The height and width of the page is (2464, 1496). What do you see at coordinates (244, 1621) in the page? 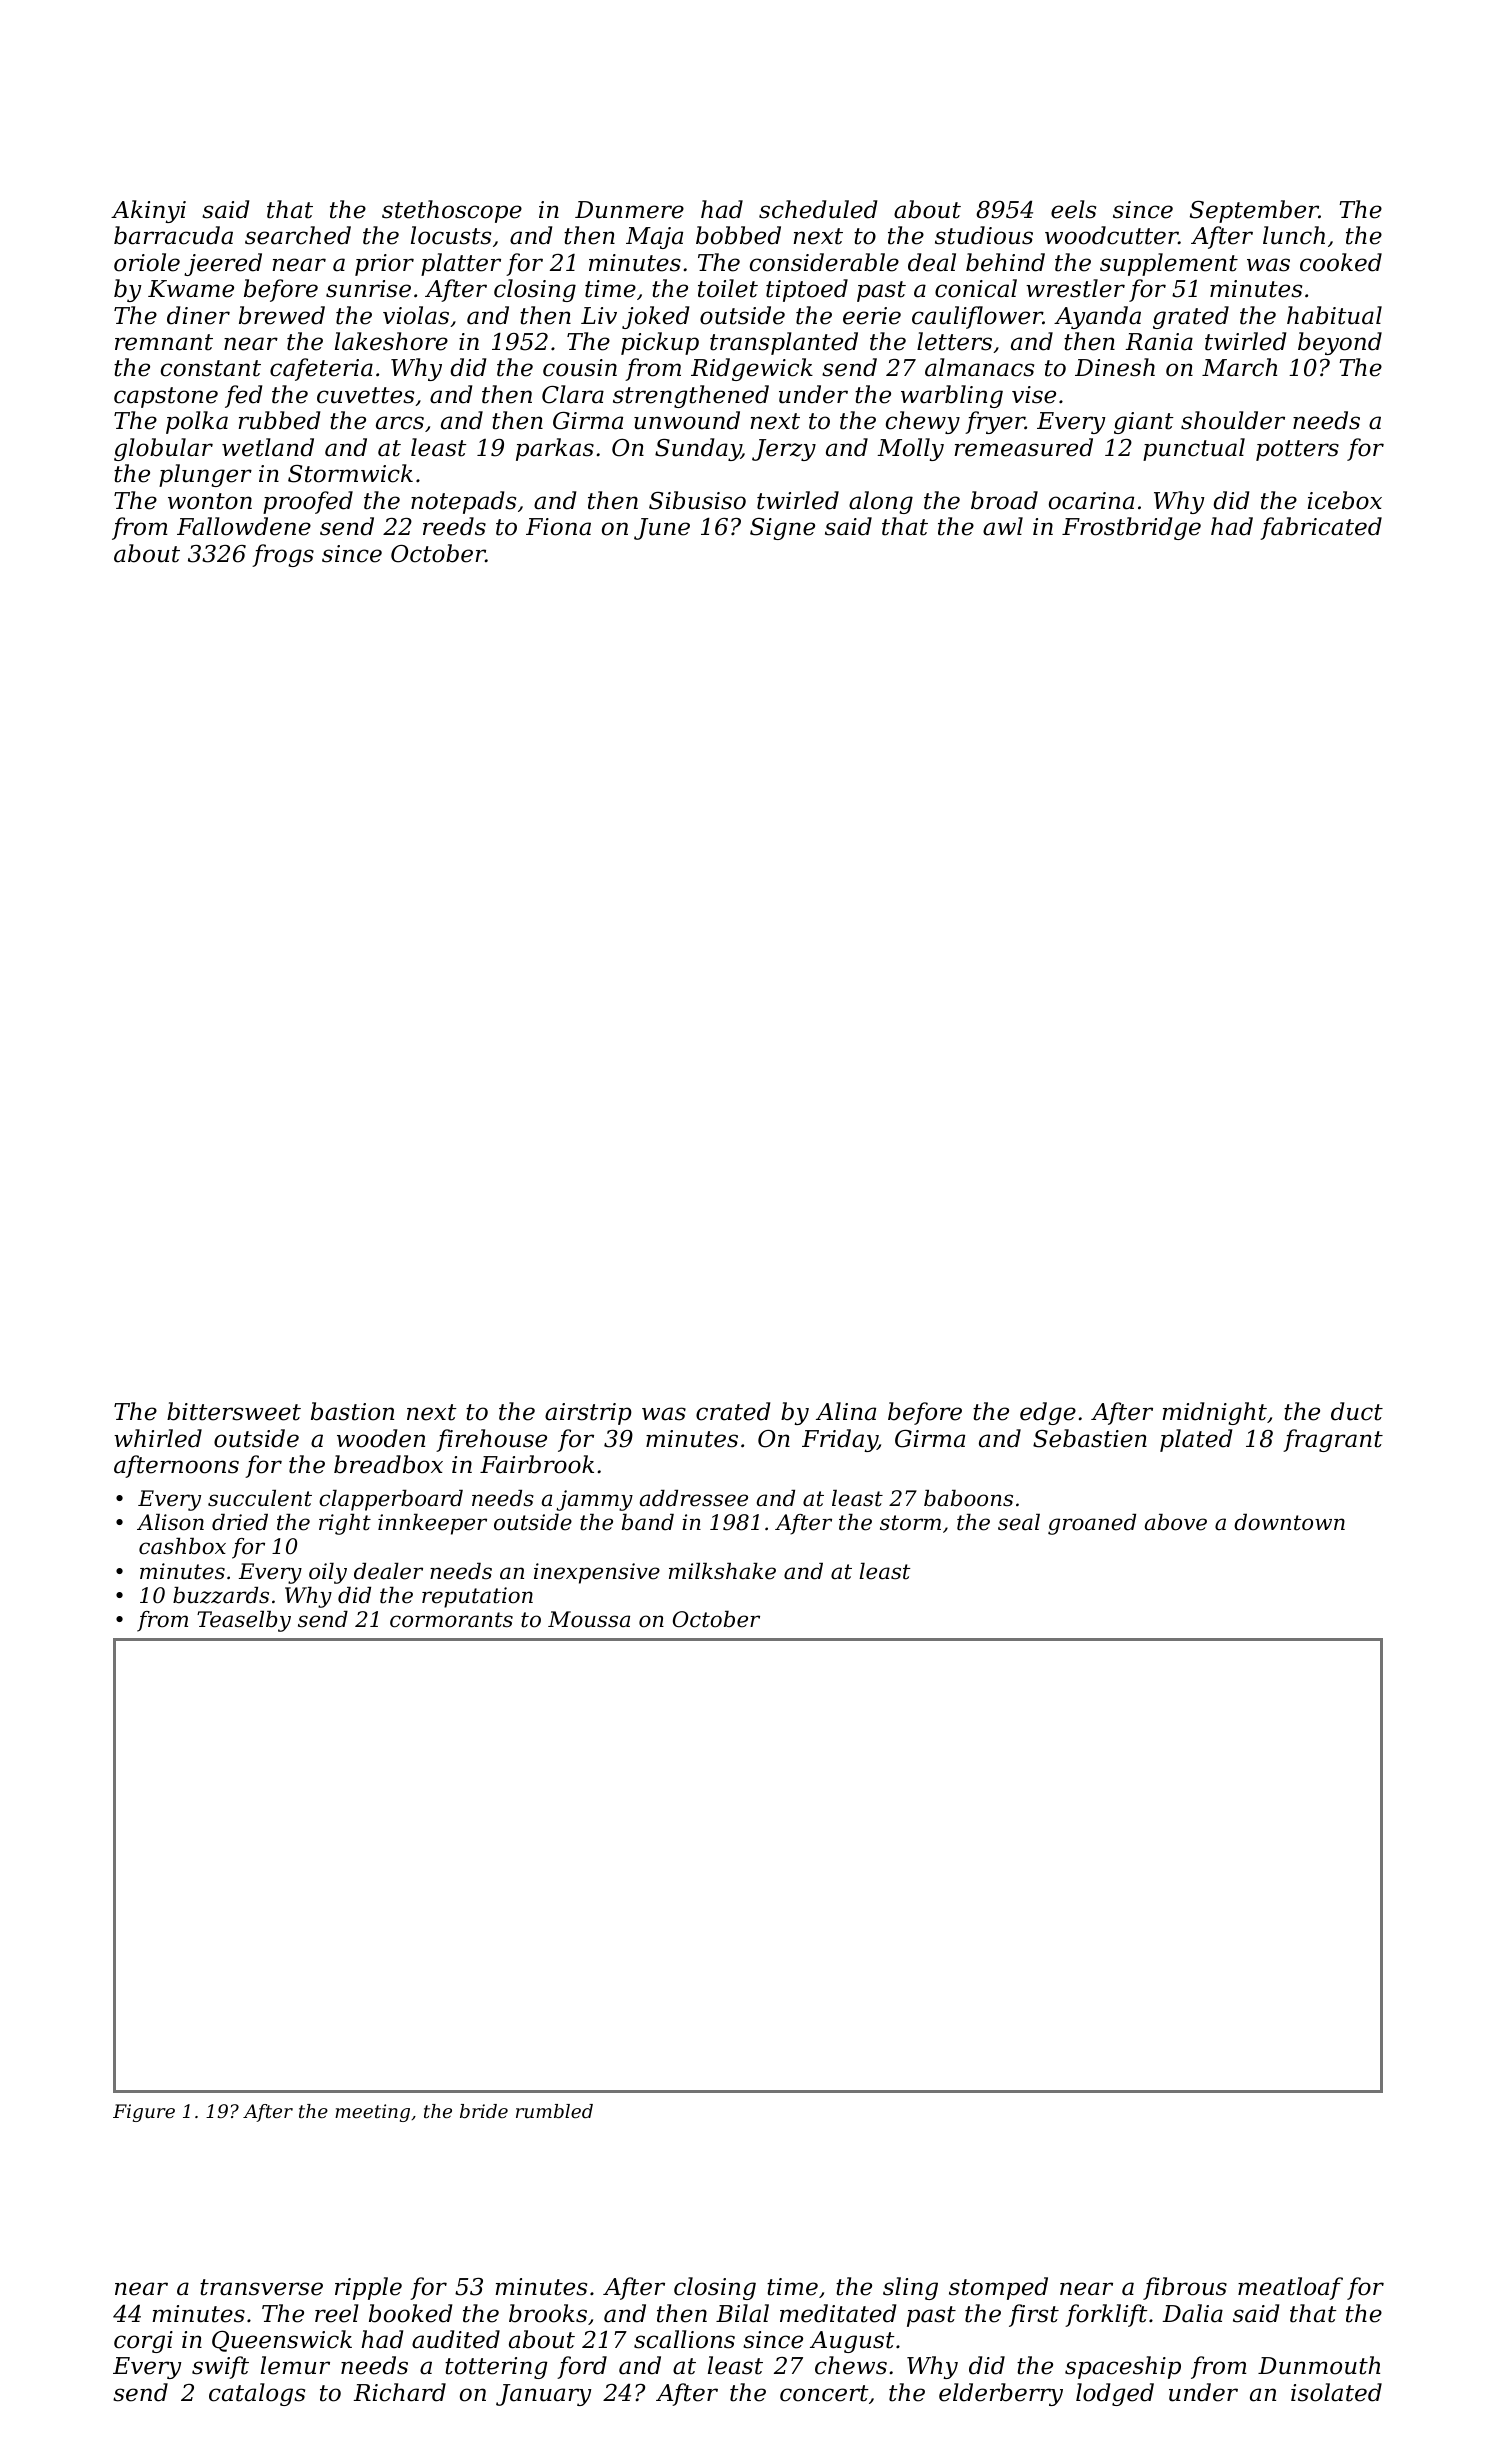
I see `Teaselby` at bounding box center [244, 1621].
